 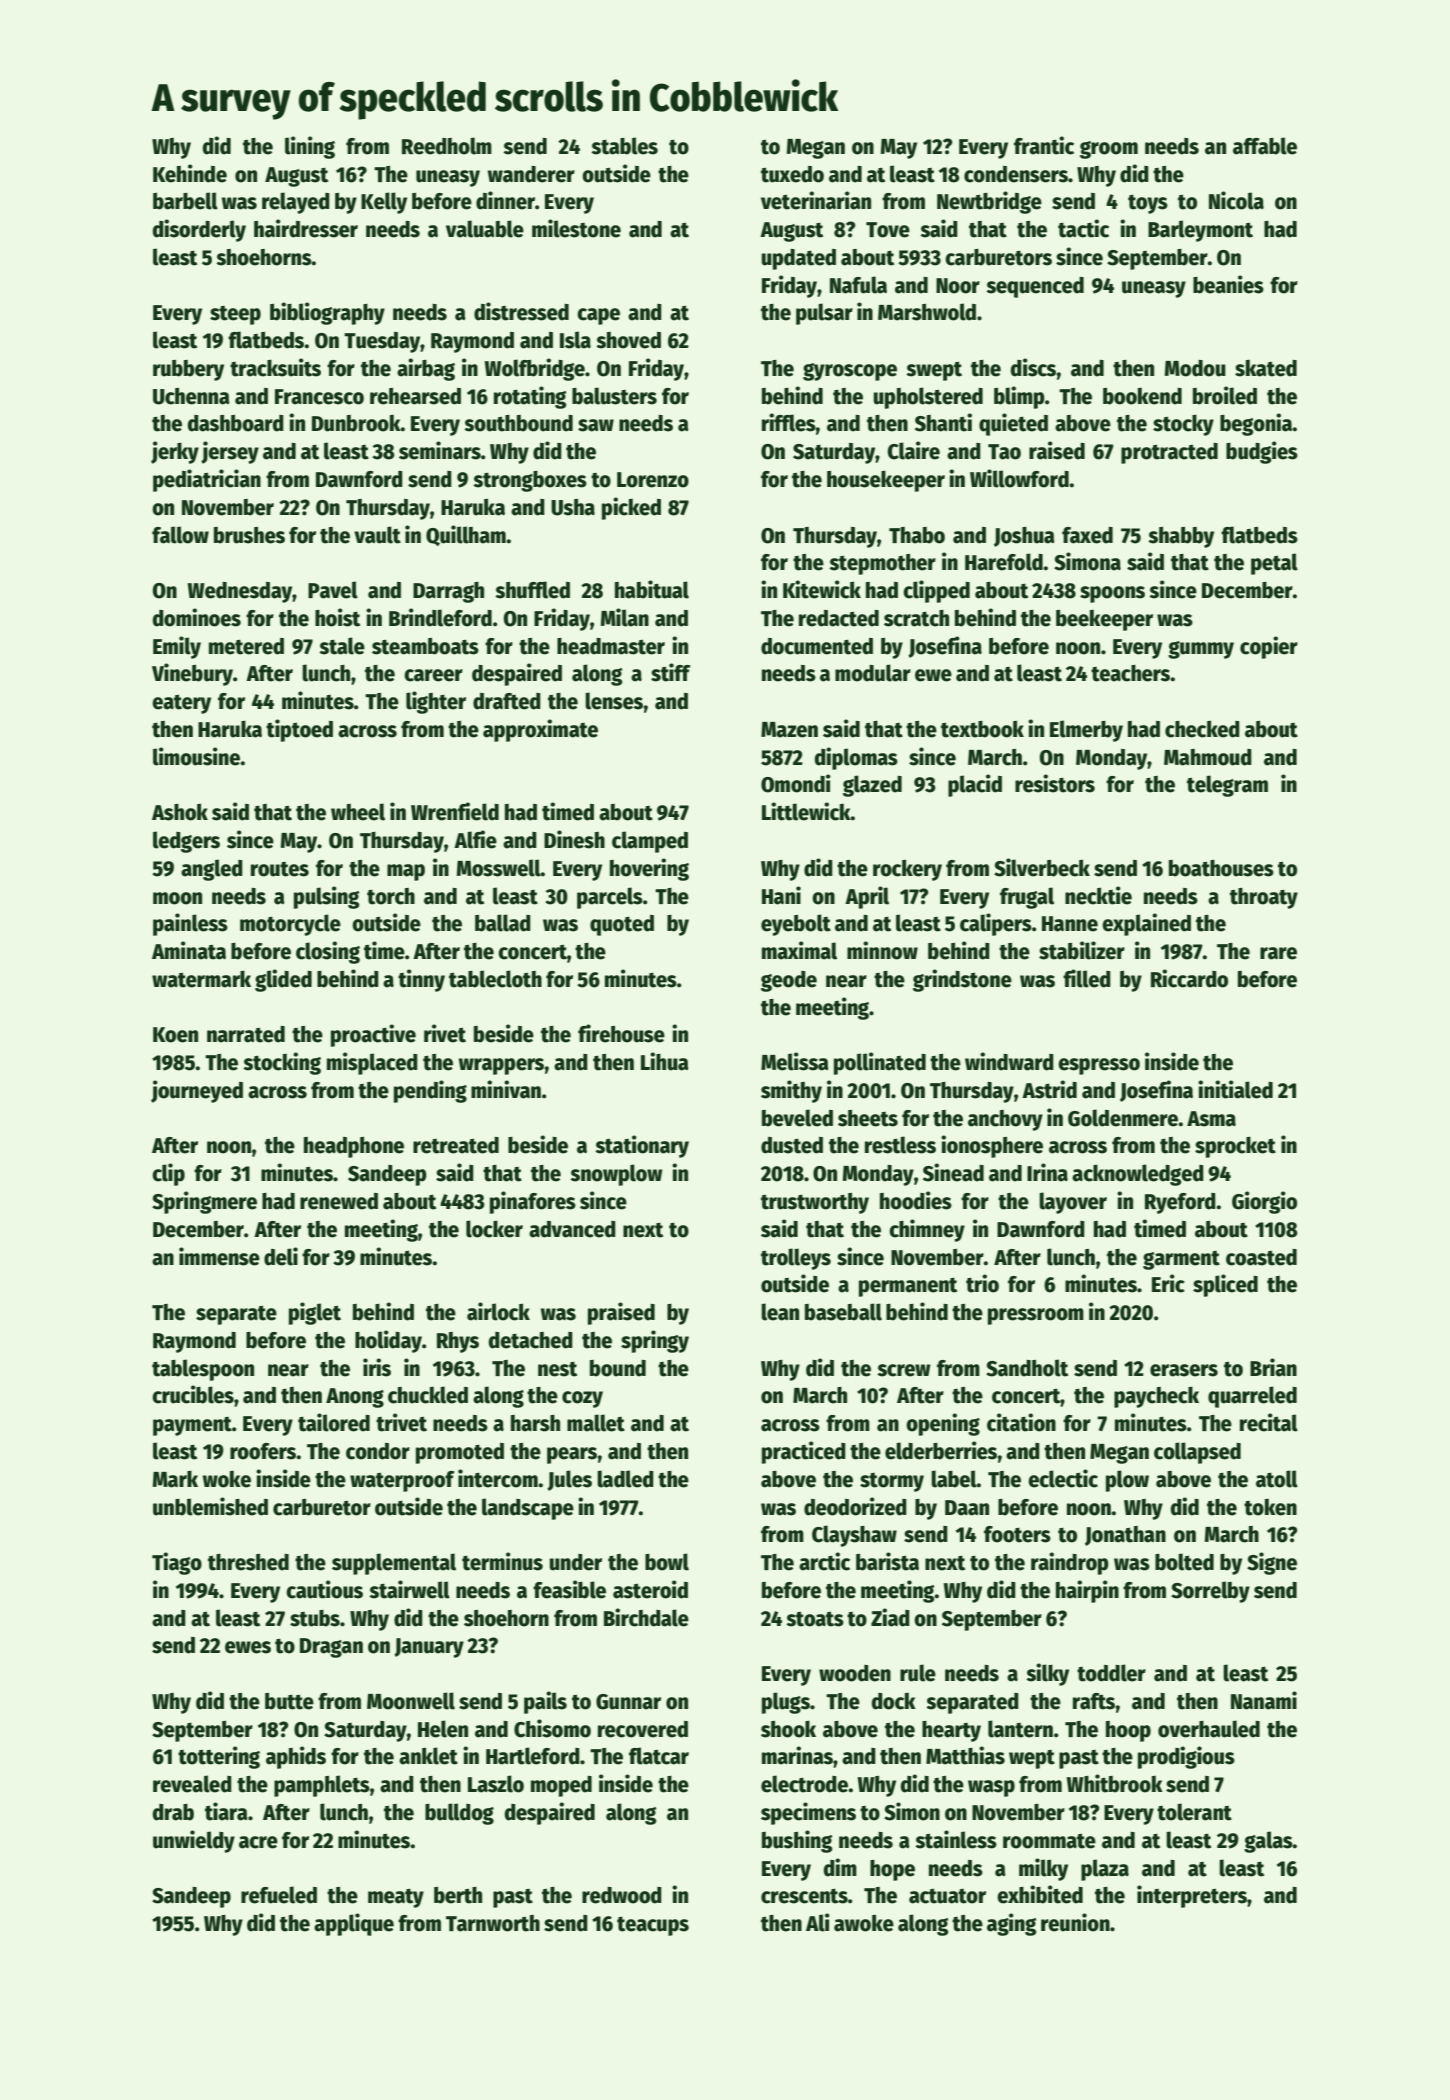 What do you see at coordinates (177, 1563) in the screenshot?
I see `Tiago` at bounding box center [177, 1563].
